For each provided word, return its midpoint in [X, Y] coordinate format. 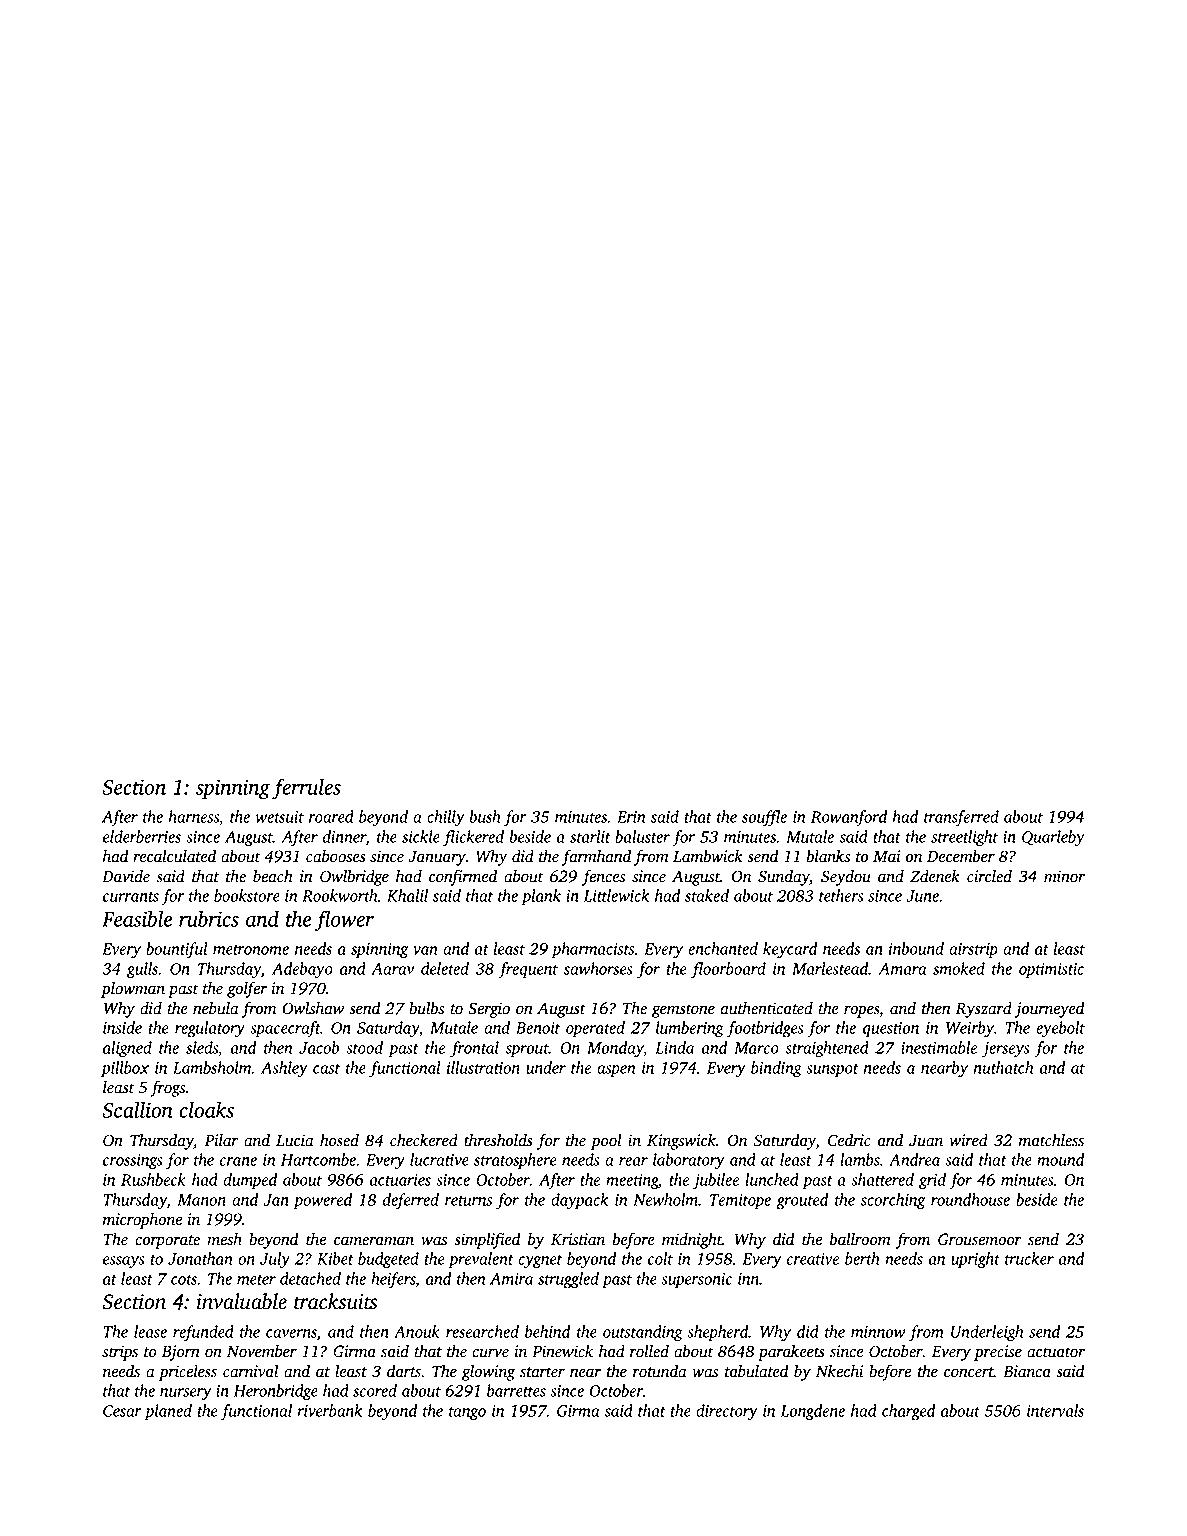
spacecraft [285, 1029]
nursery [185, 1394]
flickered [473, 838]
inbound [916, 948]
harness [194, 816]
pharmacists [593, 950]
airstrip [973, 950]
